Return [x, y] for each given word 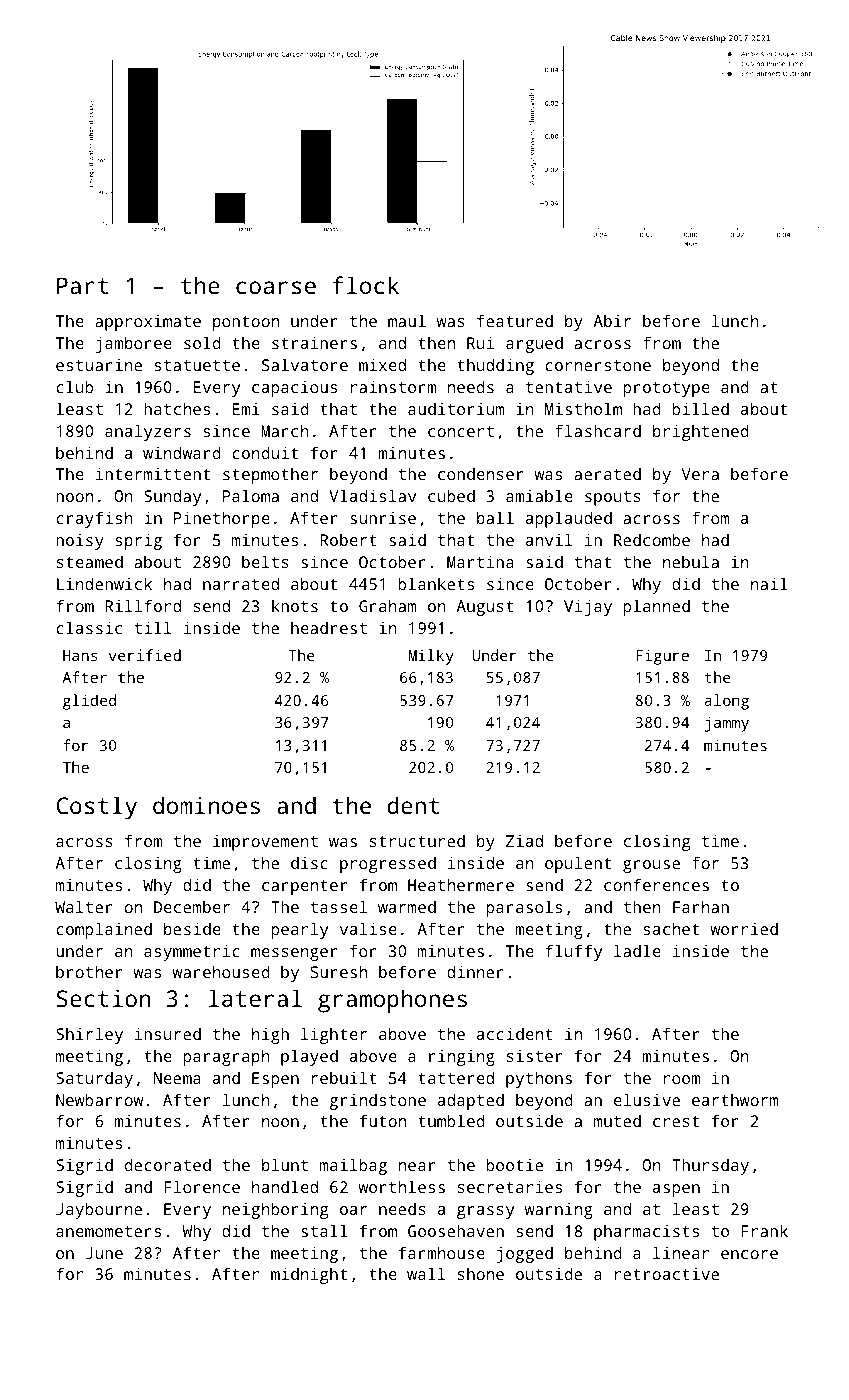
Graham [388, 605]
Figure [662, 657]
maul [407, 320]
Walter [84, 906]
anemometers [108, 1231]
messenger [294, 954]
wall [426, 1273]
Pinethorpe [222, 519]
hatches [177, 408]
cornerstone [598, 365]
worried [744, 928]
